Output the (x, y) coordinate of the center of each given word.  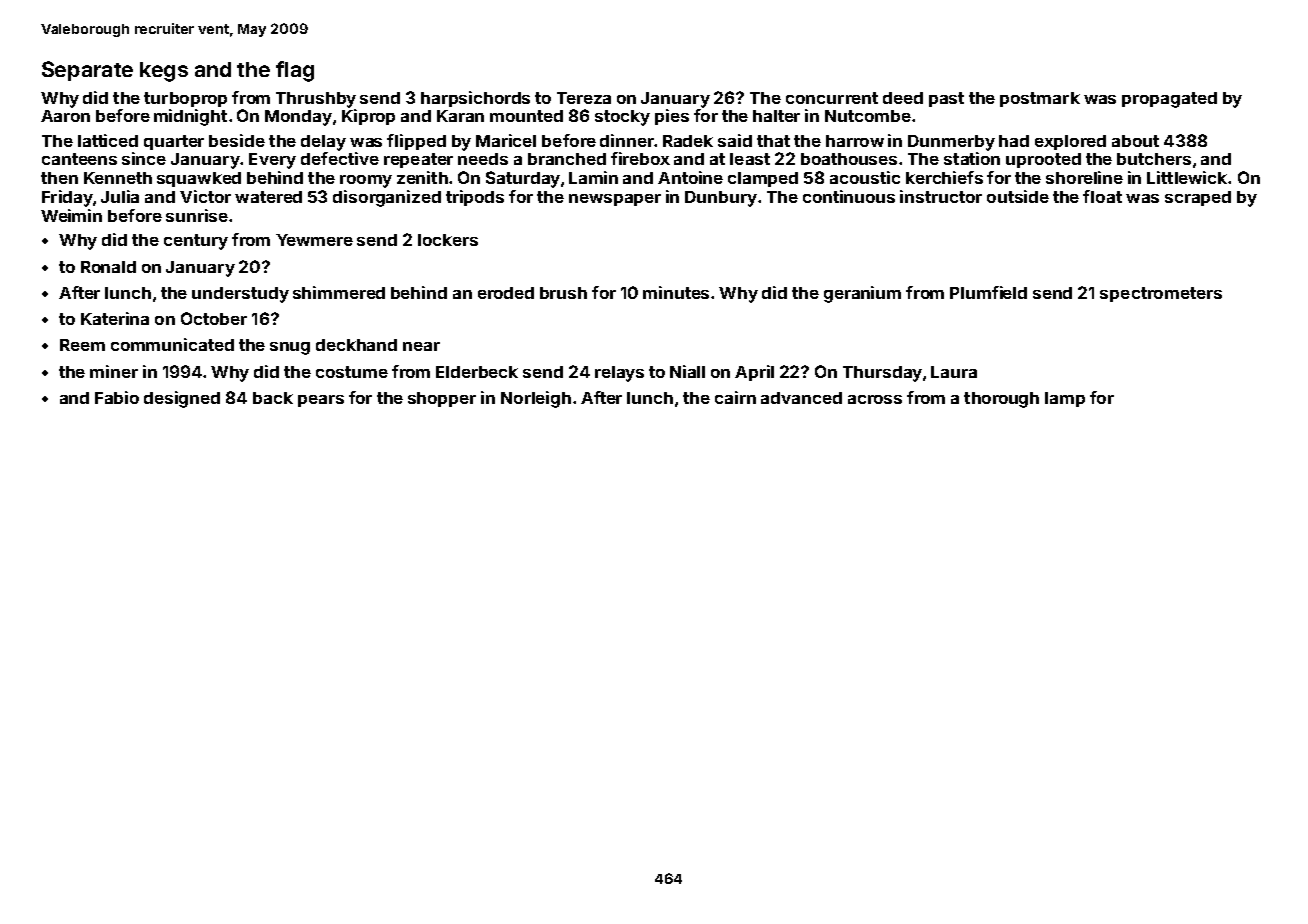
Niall (687, 371)
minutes (676, 292)
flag (295, 71)
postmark (1040, 99)
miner (114, 371)
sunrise (197, 215)
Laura (954, 372)
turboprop (185, 99)
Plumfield (988, 292)
